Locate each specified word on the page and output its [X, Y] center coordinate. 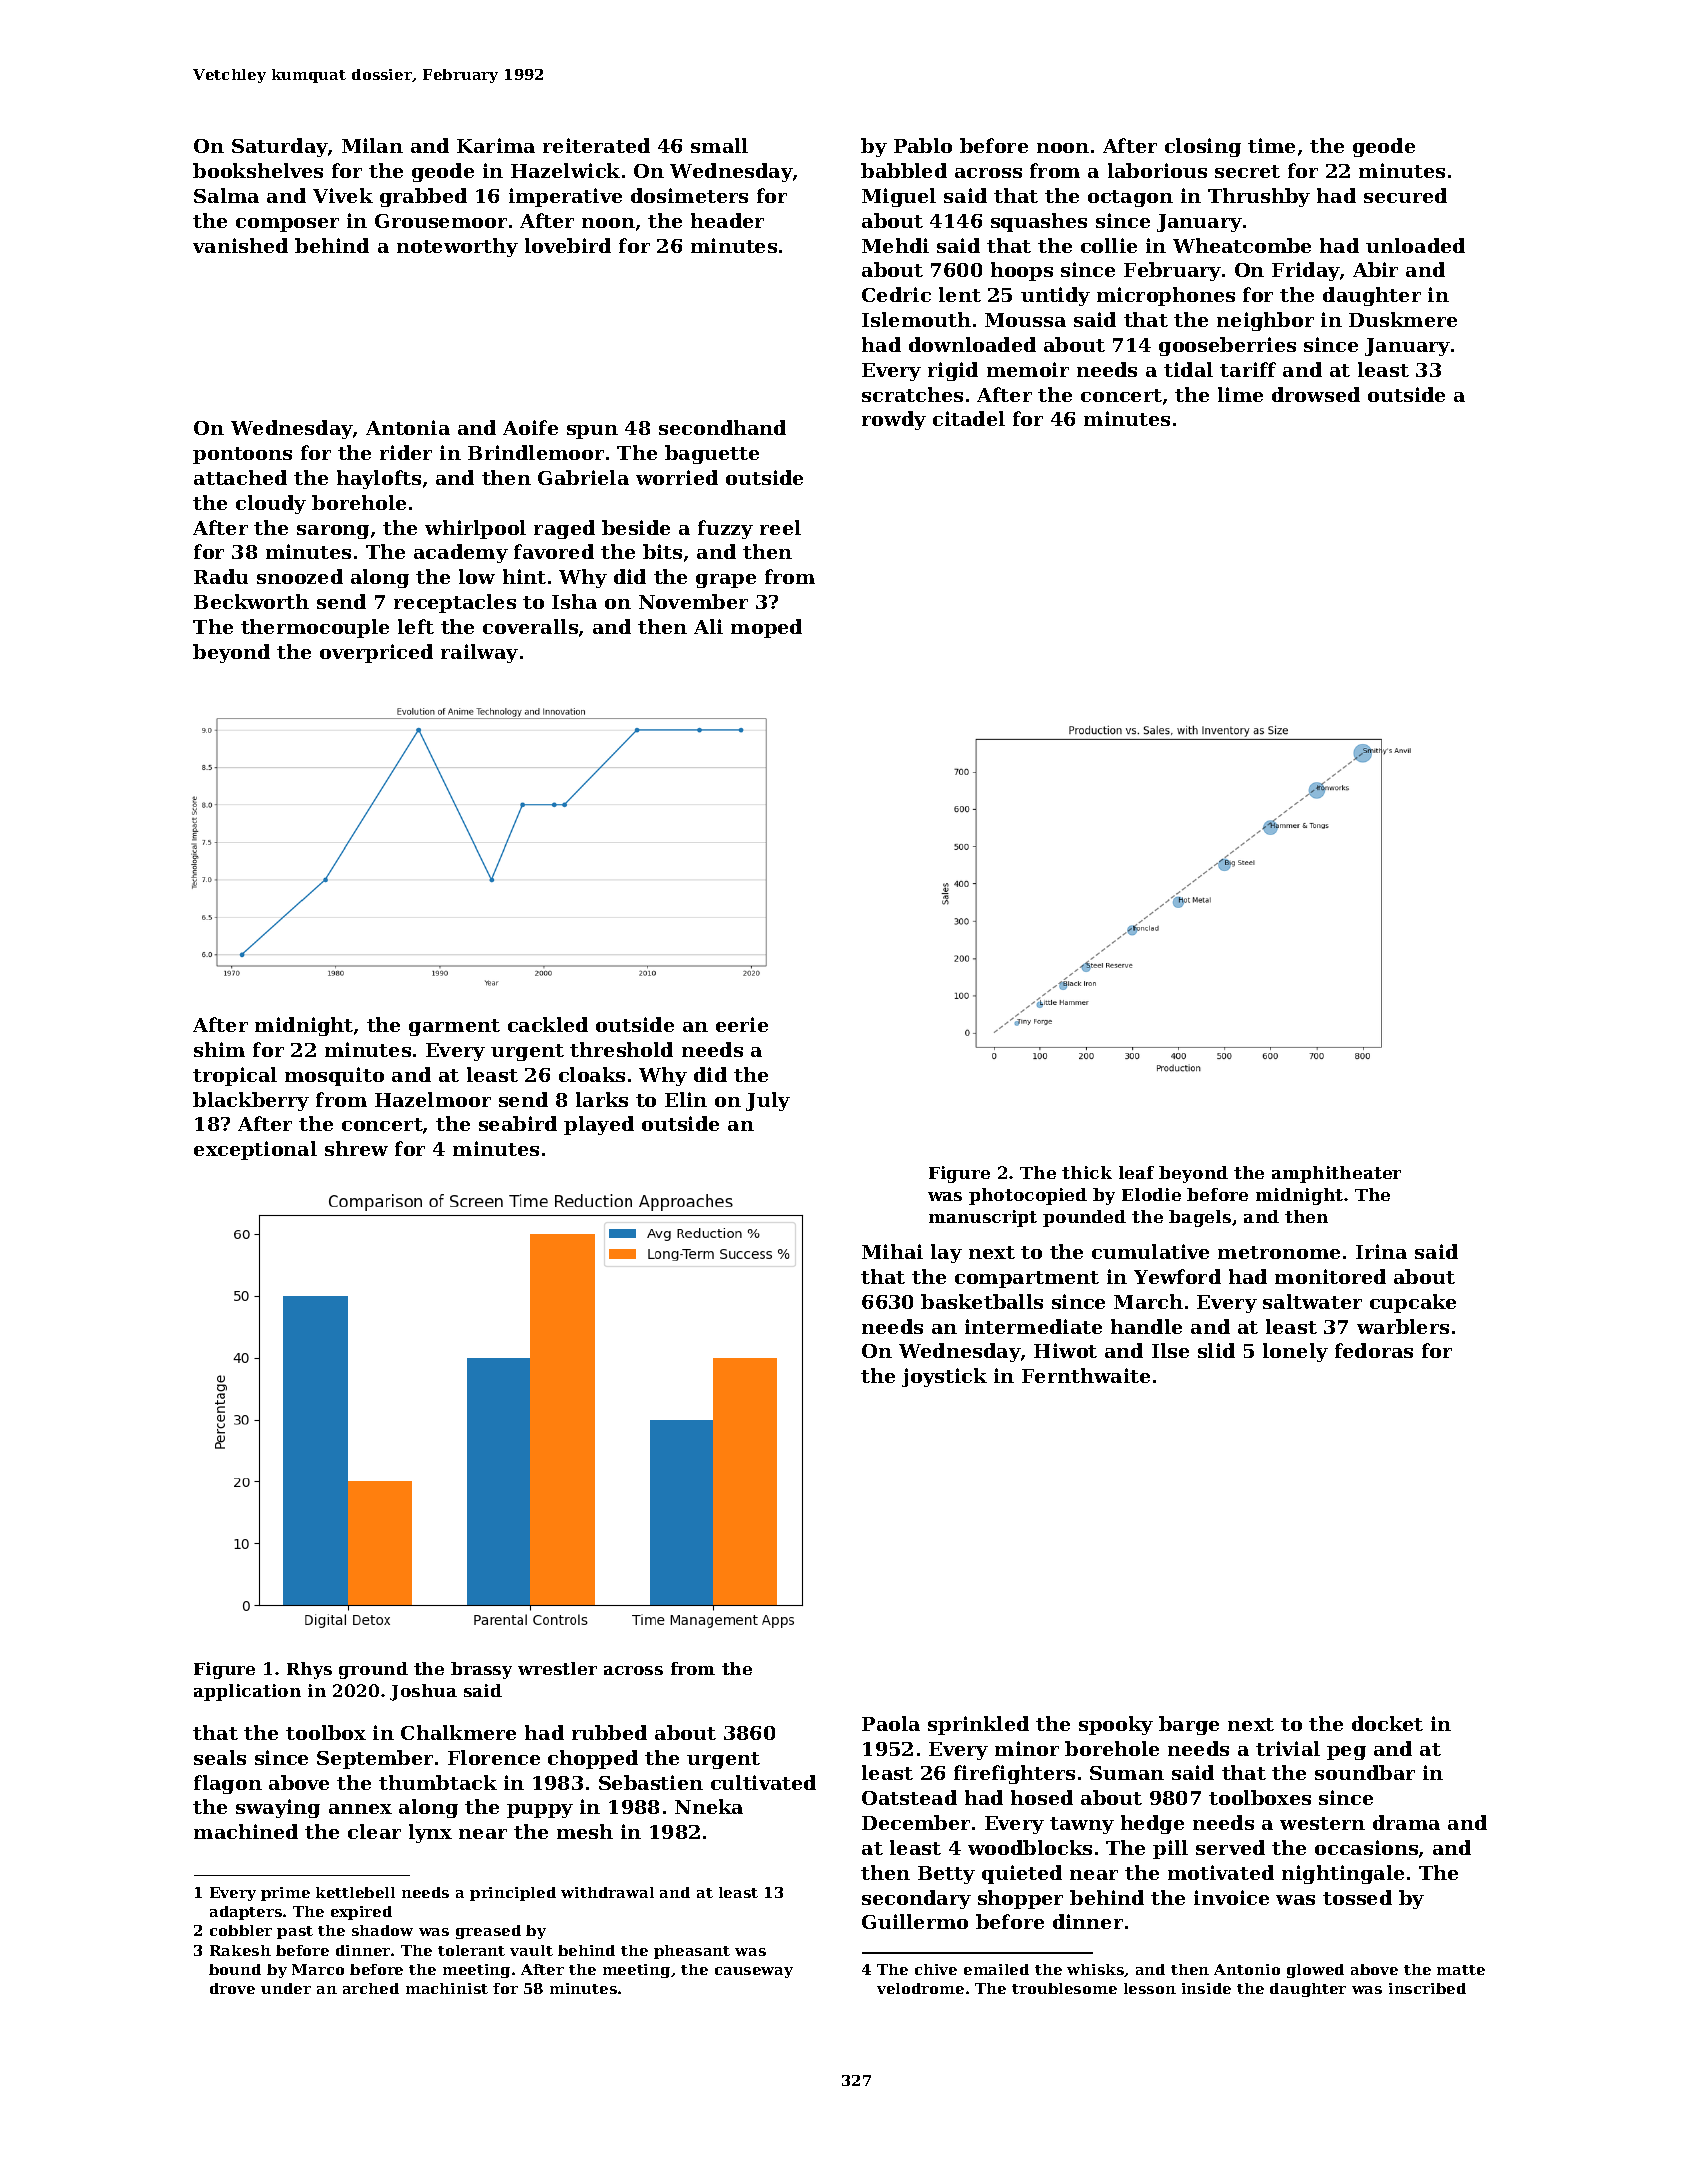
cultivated [763, 1782]
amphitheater [1336, 1174]
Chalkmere [458, 1732]
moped [766, 628]
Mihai [892, 1251]
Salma [226, 195]
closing [1203, 147]
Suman [1127, 1773]
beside [636, 527]
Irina [1381, 1251]
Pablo [923, 145]
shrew [356, 1148]
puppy [540, 1811]
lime [1240, 394]
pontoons [242, 455]
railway [479, 653]
